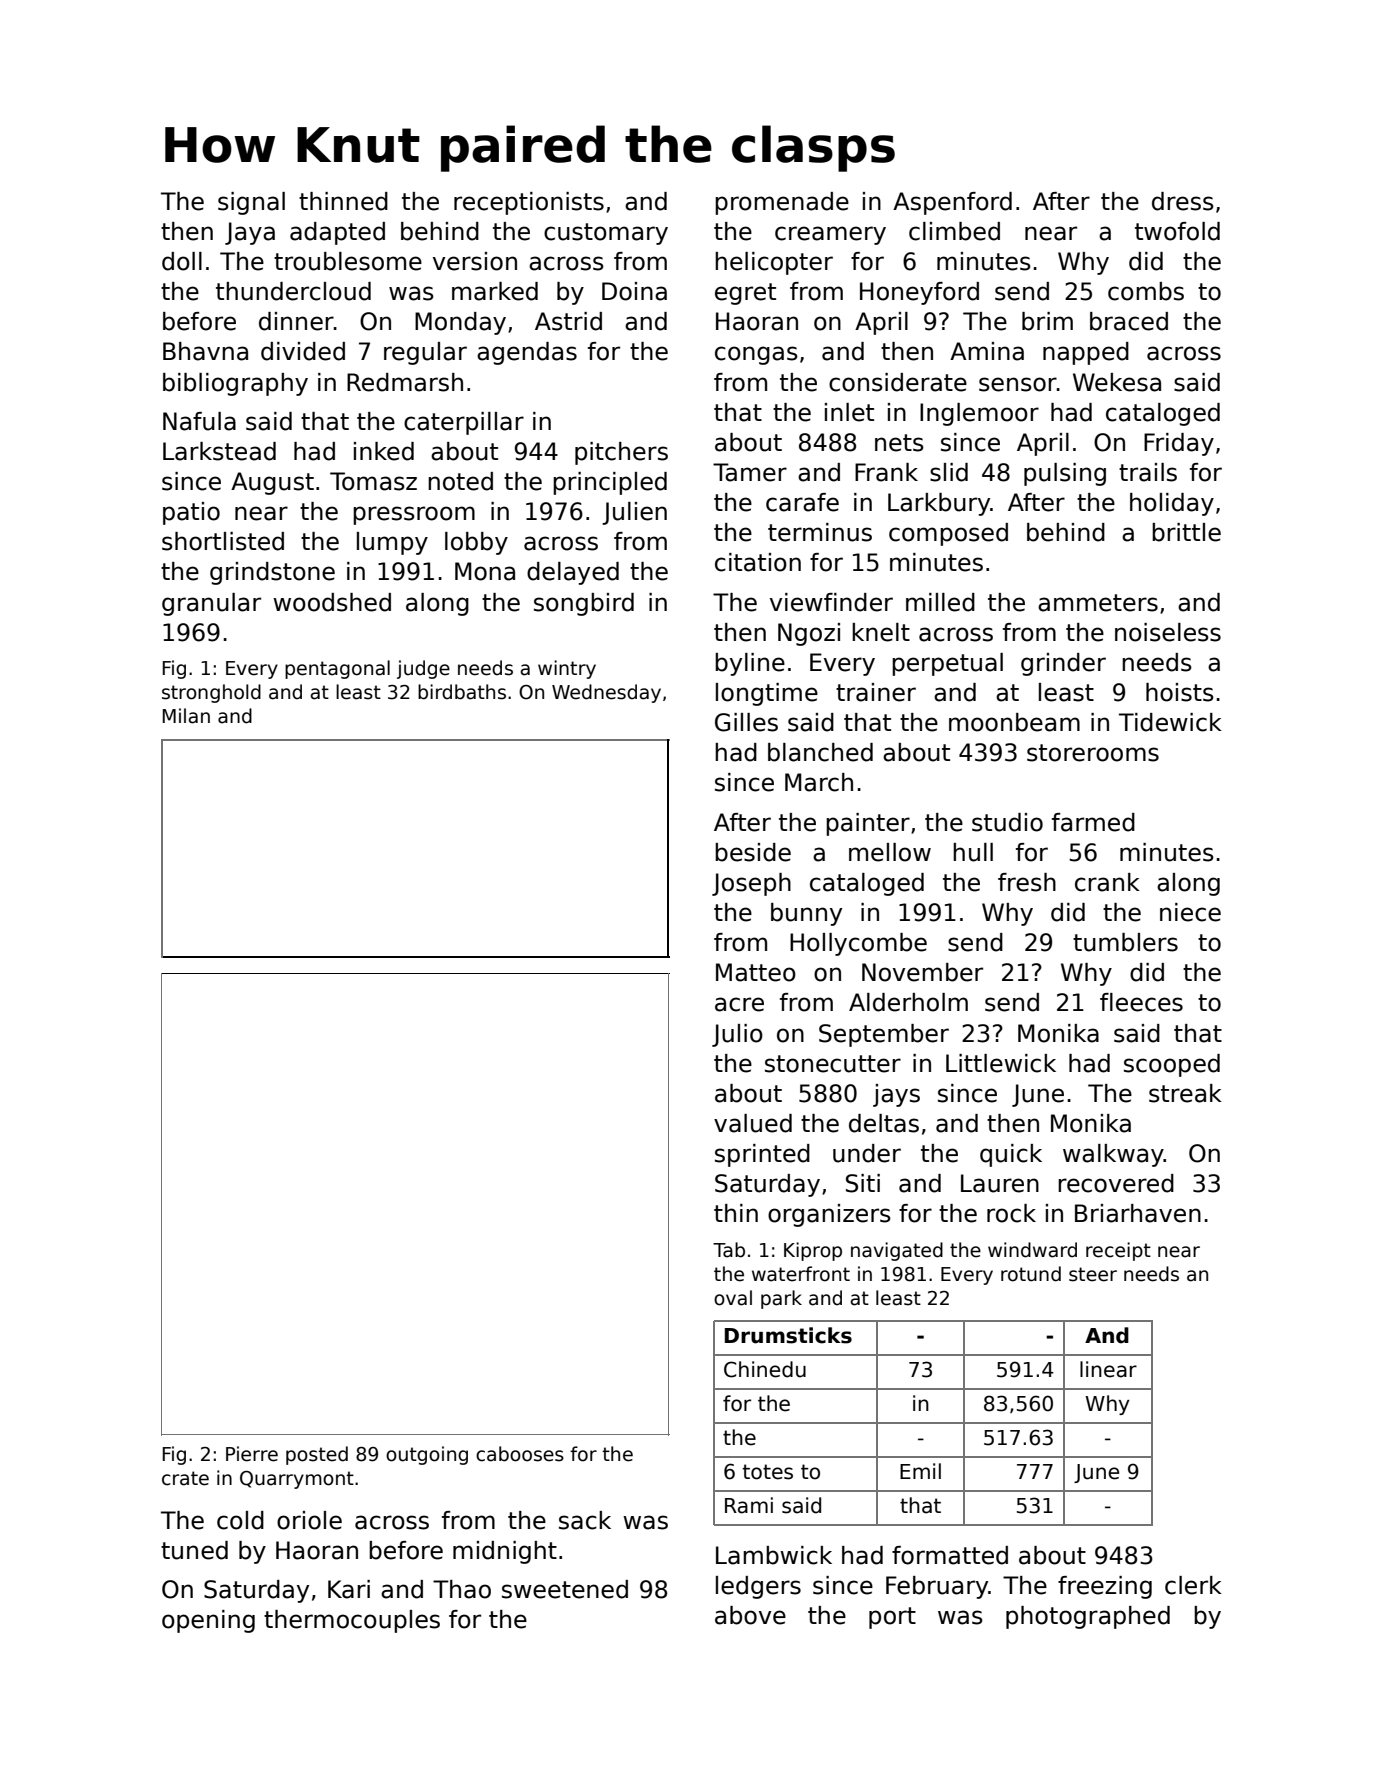  I want to click on Joseph, so click(751, 884).
